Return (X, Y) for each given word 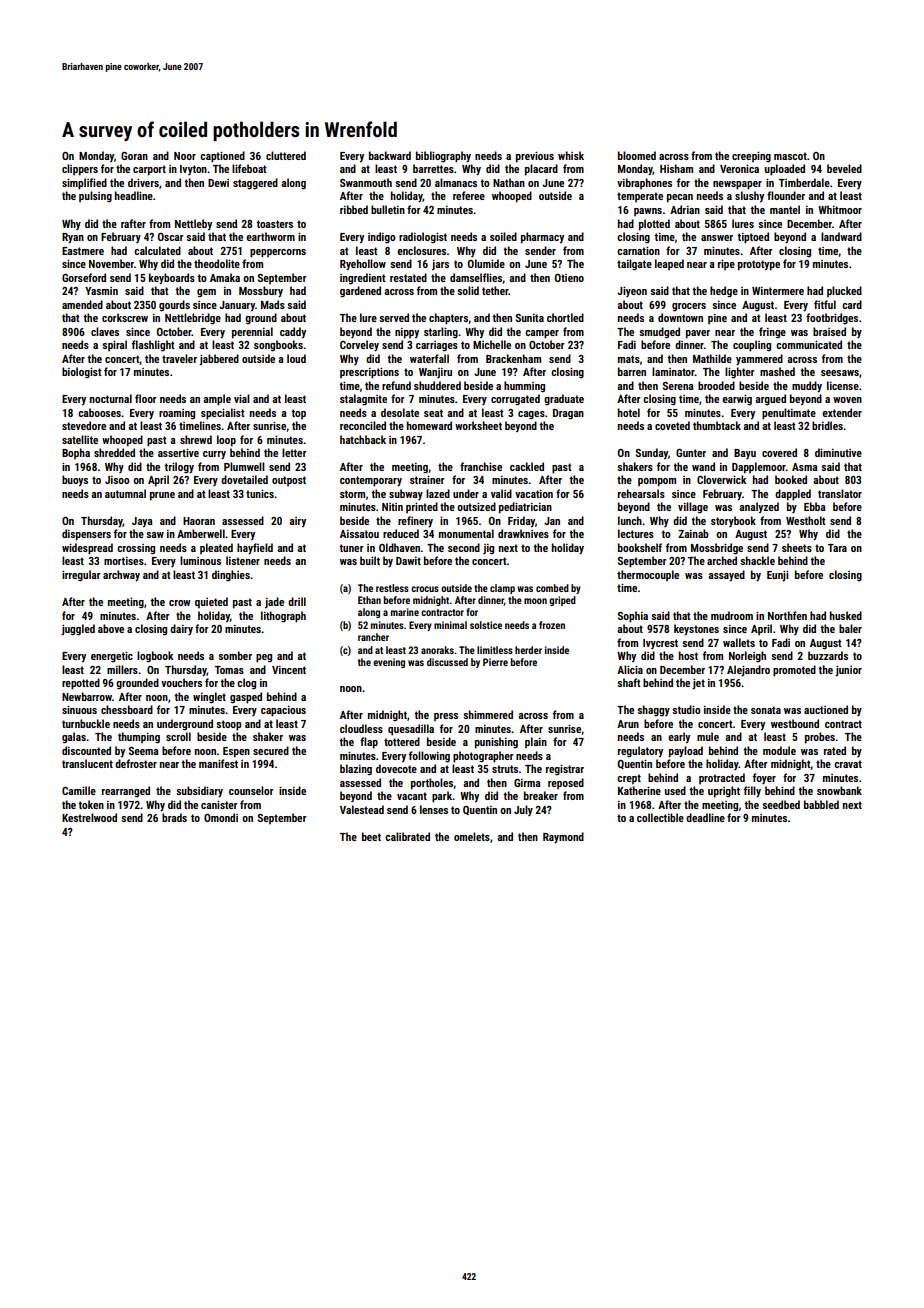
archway (121, 575)
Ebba (815, 506)
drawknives (523, 533)
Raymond (563, 837)
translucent (87, 763)
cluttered (286, 155)
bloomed (637, 155)
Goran (134, 156)
